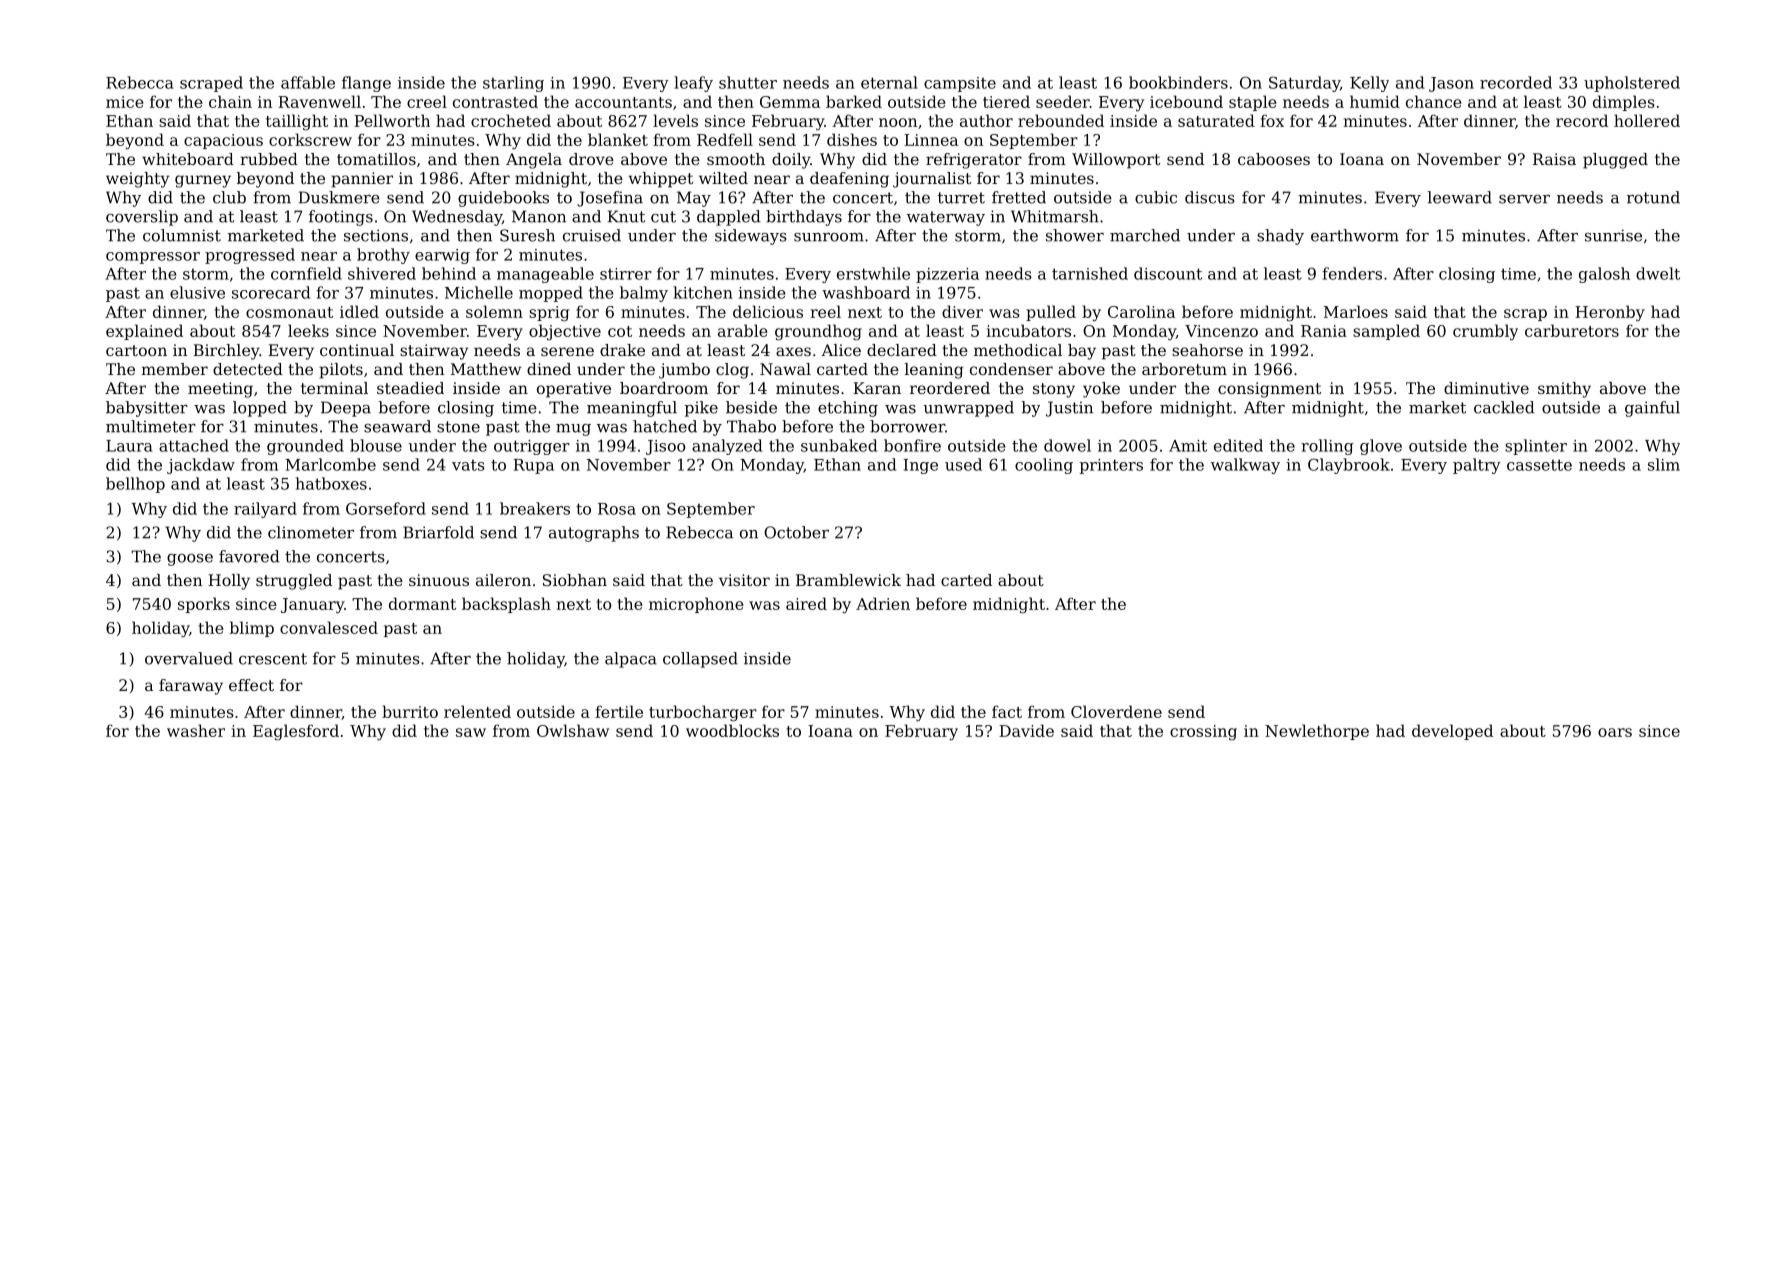  Describe the element at coordinates (1356, 311) in the screenshot. I see `Marloes` at that location.
